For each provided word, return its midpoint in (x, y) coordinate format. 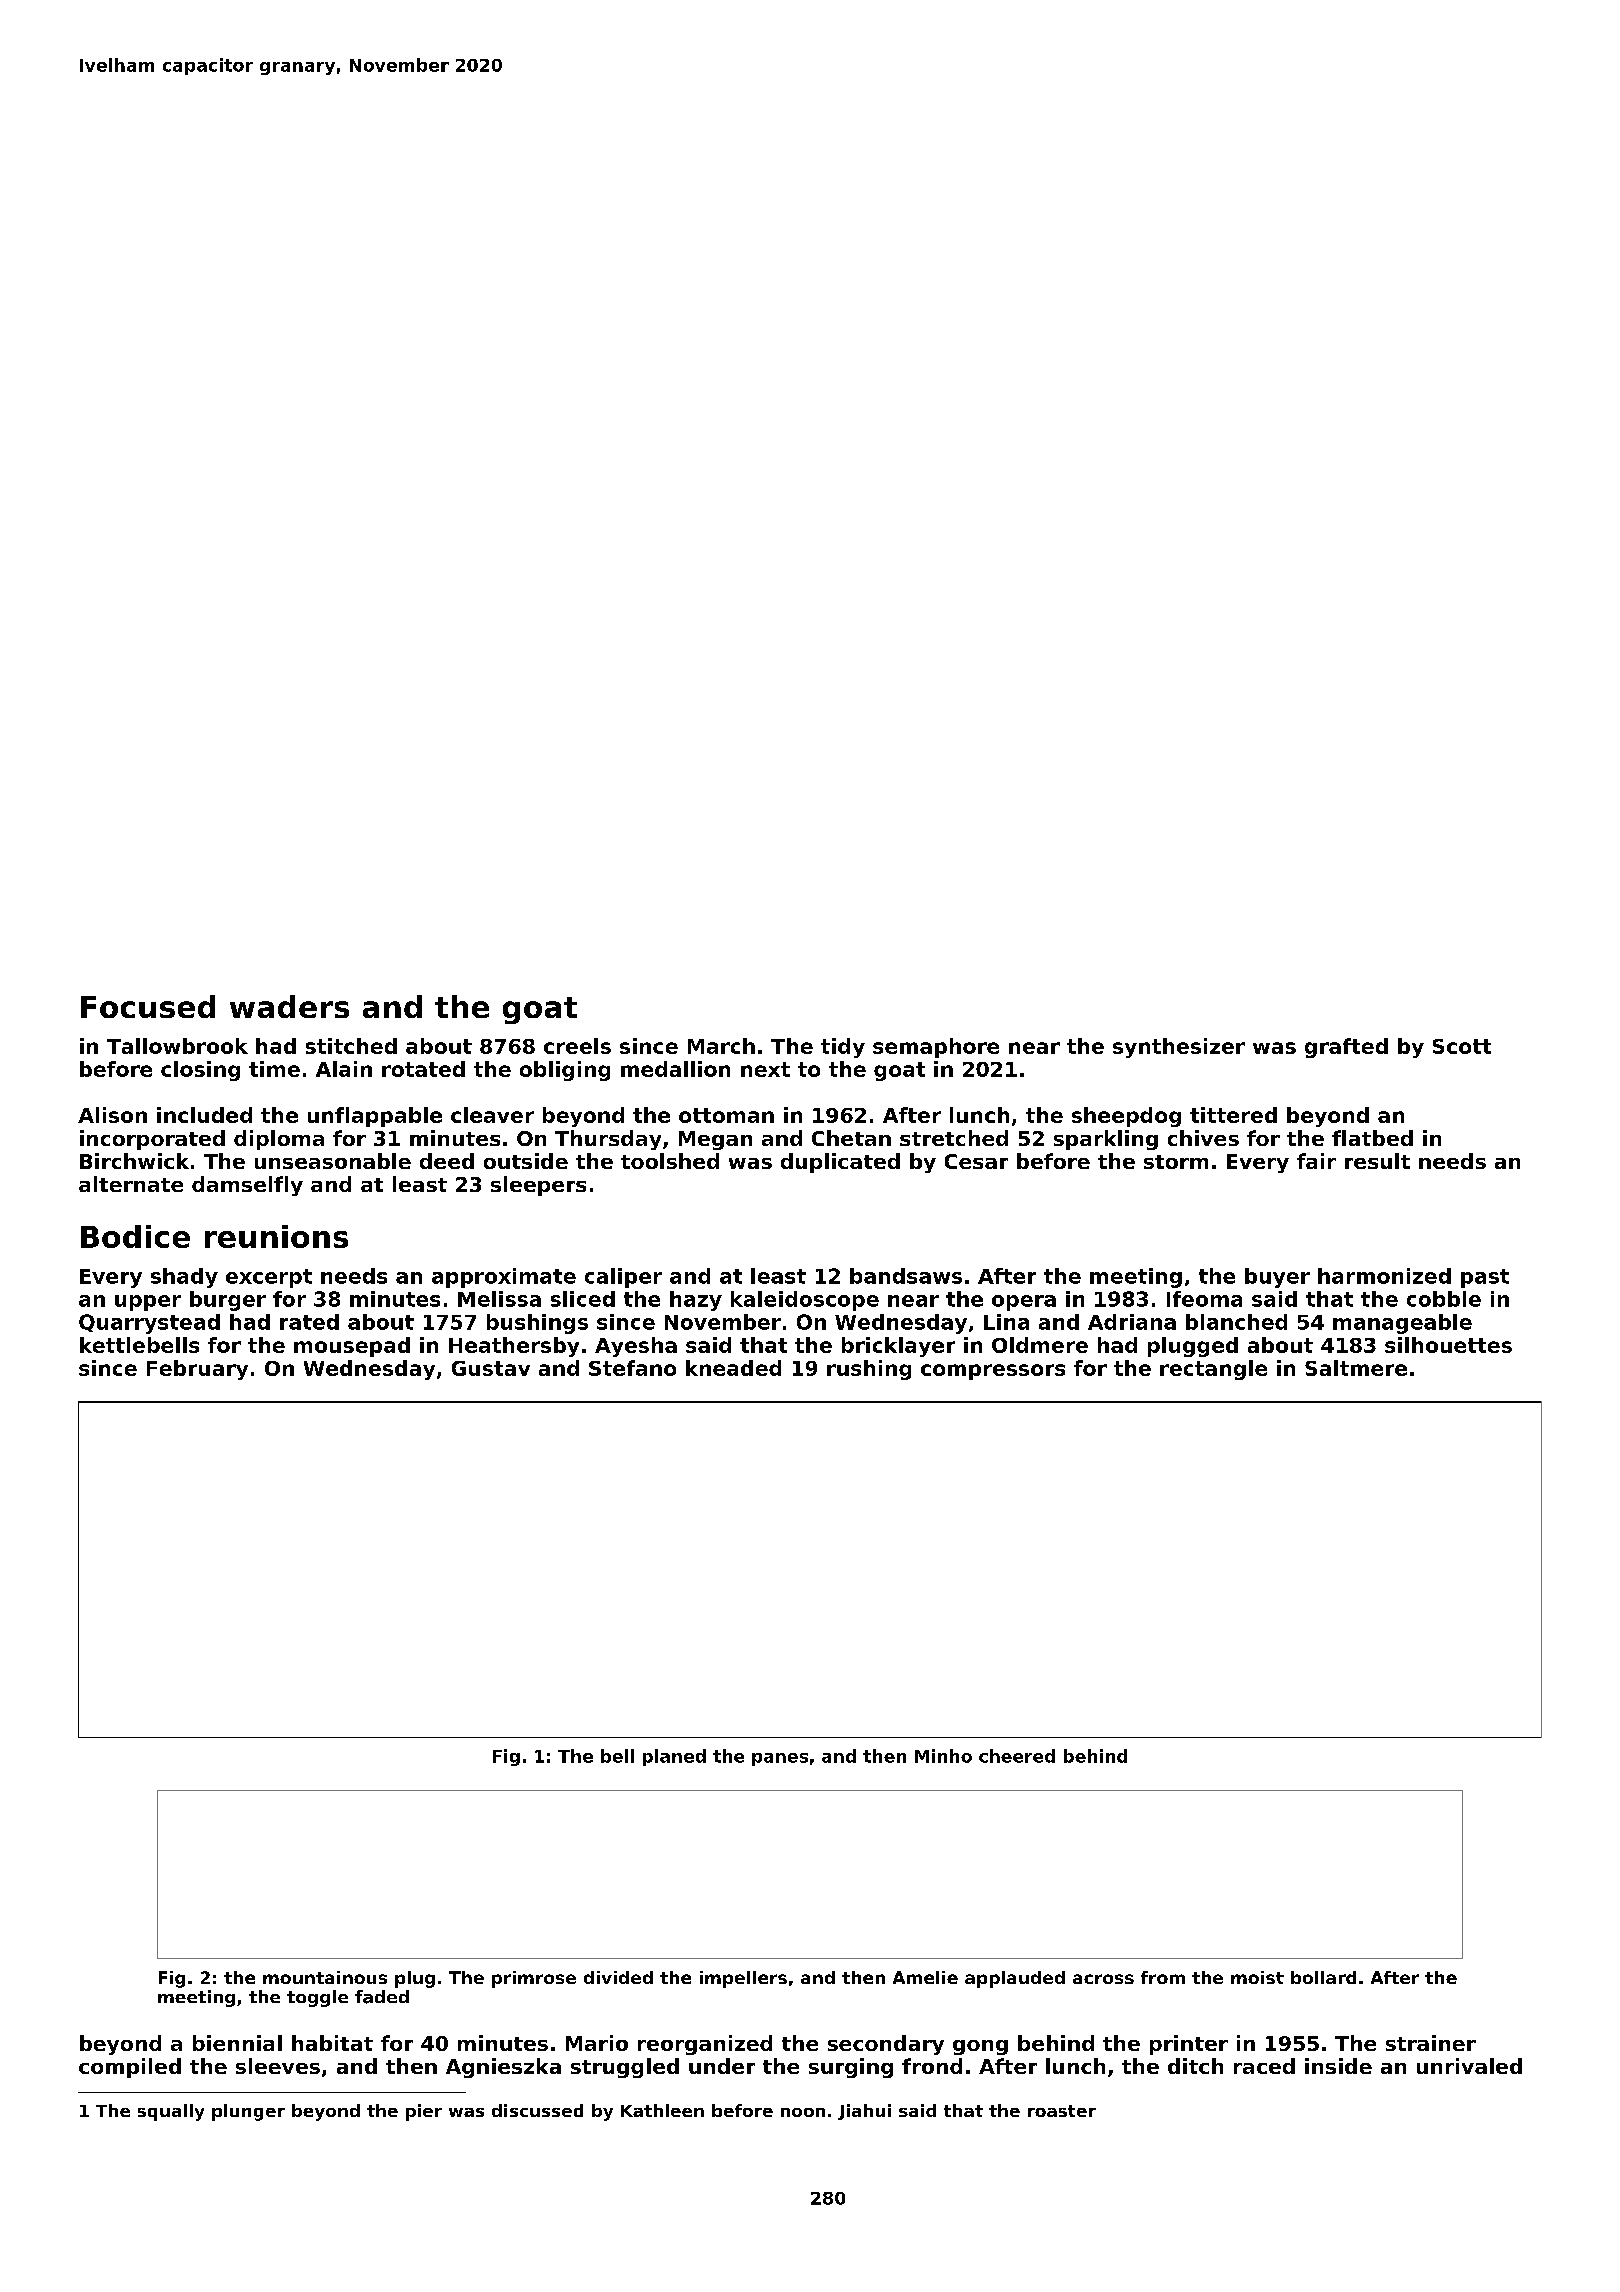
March (721, 1046)
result (1377, 1161)
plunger (248, 2112)
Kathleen (662, 2110)
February (197, 1370)
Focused (148, 1006)
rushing (869, 1370)
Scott (1462, 1046)
